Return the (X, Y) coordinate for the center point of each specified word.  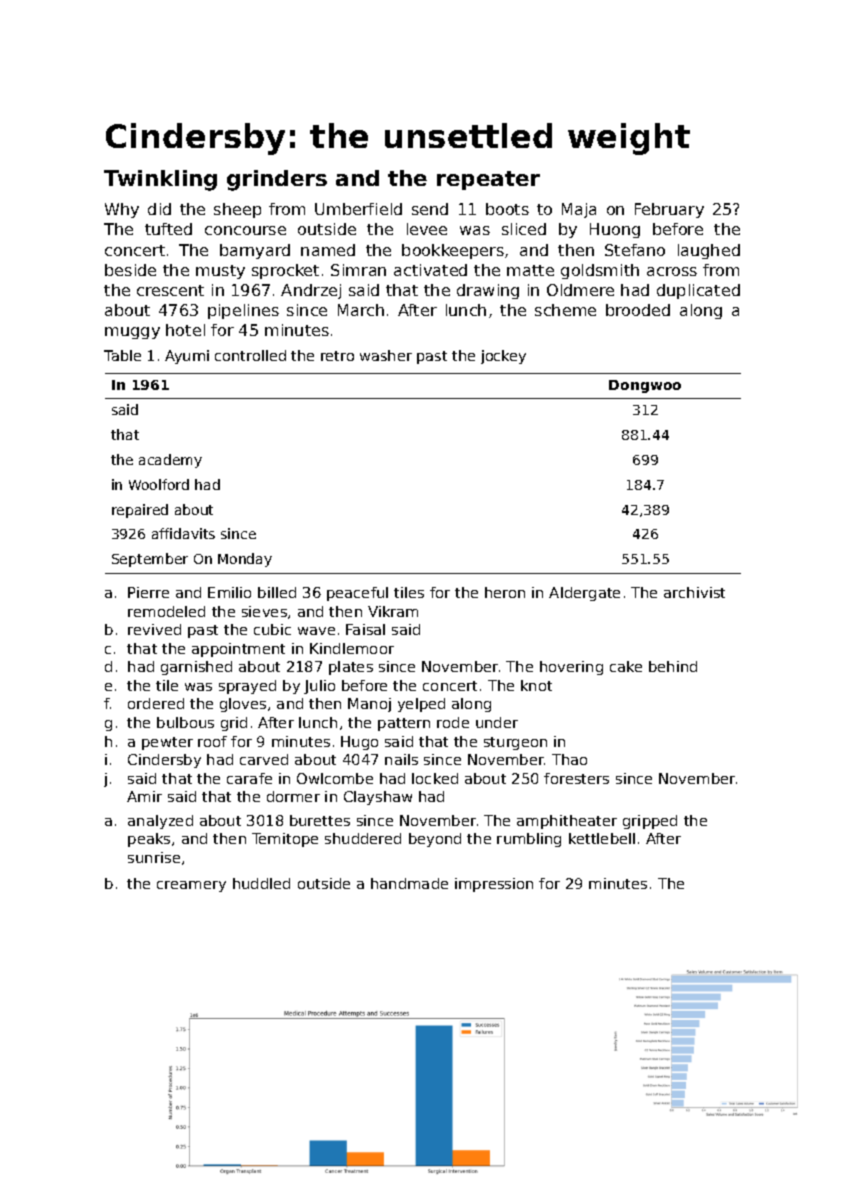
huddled (261, 883)
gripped (650, 822)
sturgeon (515, 743)
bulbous (185, 722)
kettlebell (602, 838)
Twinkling (160, 180)
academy (170, 461)
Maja (579, 210)
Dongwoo (645, 386)
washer (386, 355)
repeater (488, 180)
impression (494, 885)
